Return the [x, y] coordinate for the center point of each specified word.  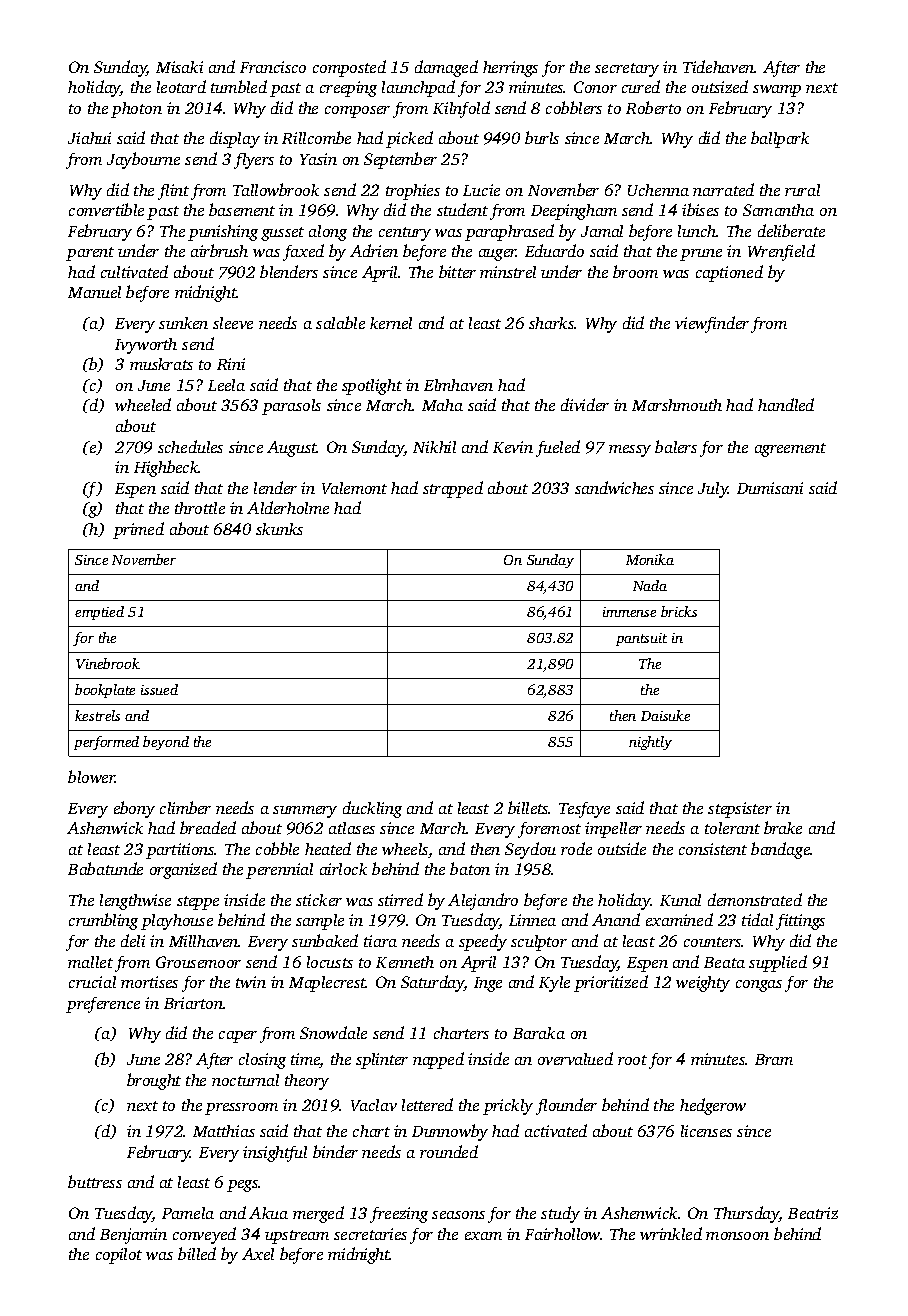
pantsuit [641, 639]
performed [106, 743]
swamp [777, 91]
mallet [90, 962]
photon [136, 110]
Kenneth [405, 962]
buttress [95, 1181]
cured [641, 86]
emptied [99, 613]
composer [357, 112]
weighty [703, 984]
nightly [650, 743]
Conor [595, 87]
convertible [106, 209]
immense [629, 612]
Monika [650, 559]
